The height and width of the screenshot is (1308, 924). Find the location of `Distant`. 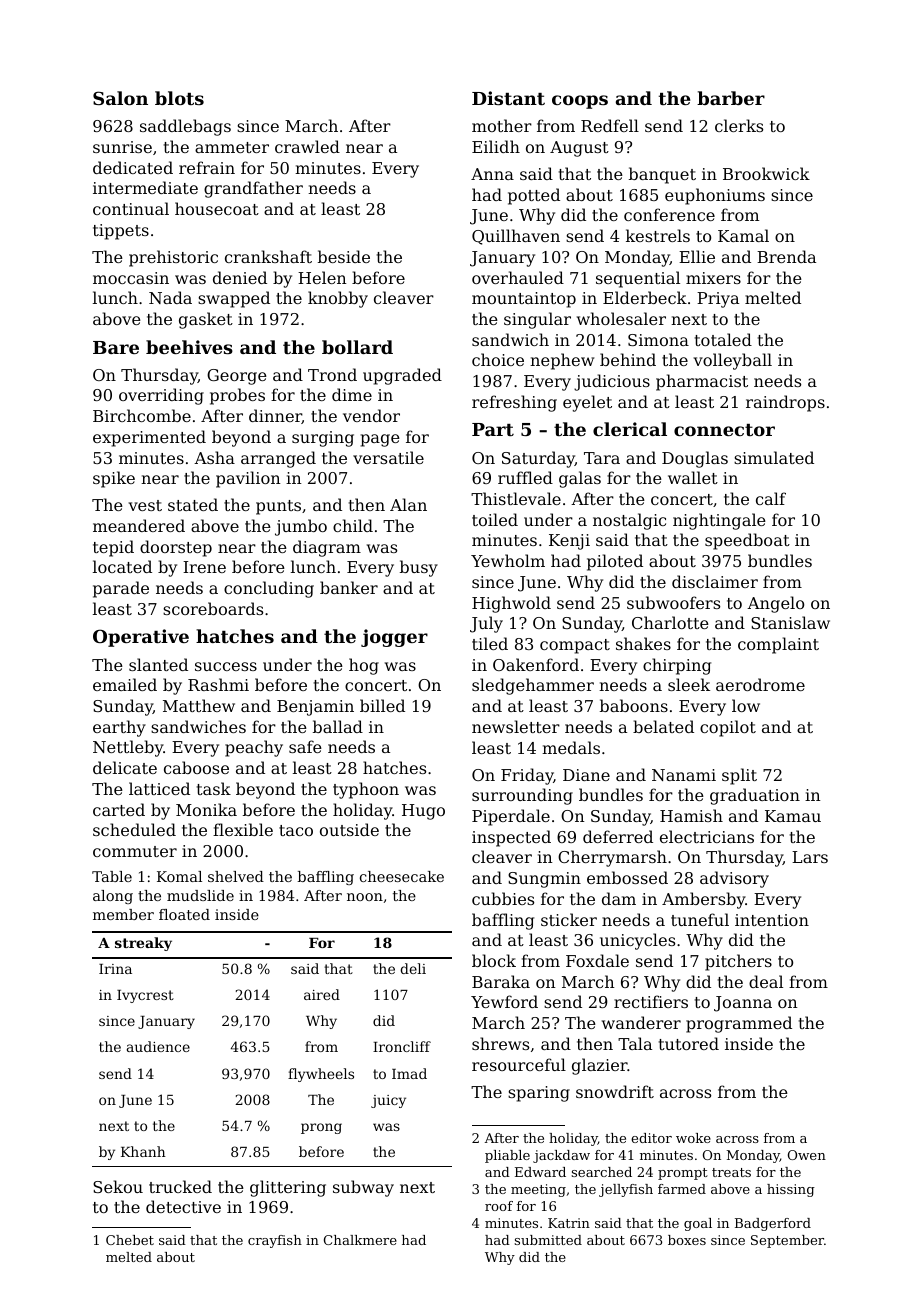

Distant is located at coordinates (508, 98).
